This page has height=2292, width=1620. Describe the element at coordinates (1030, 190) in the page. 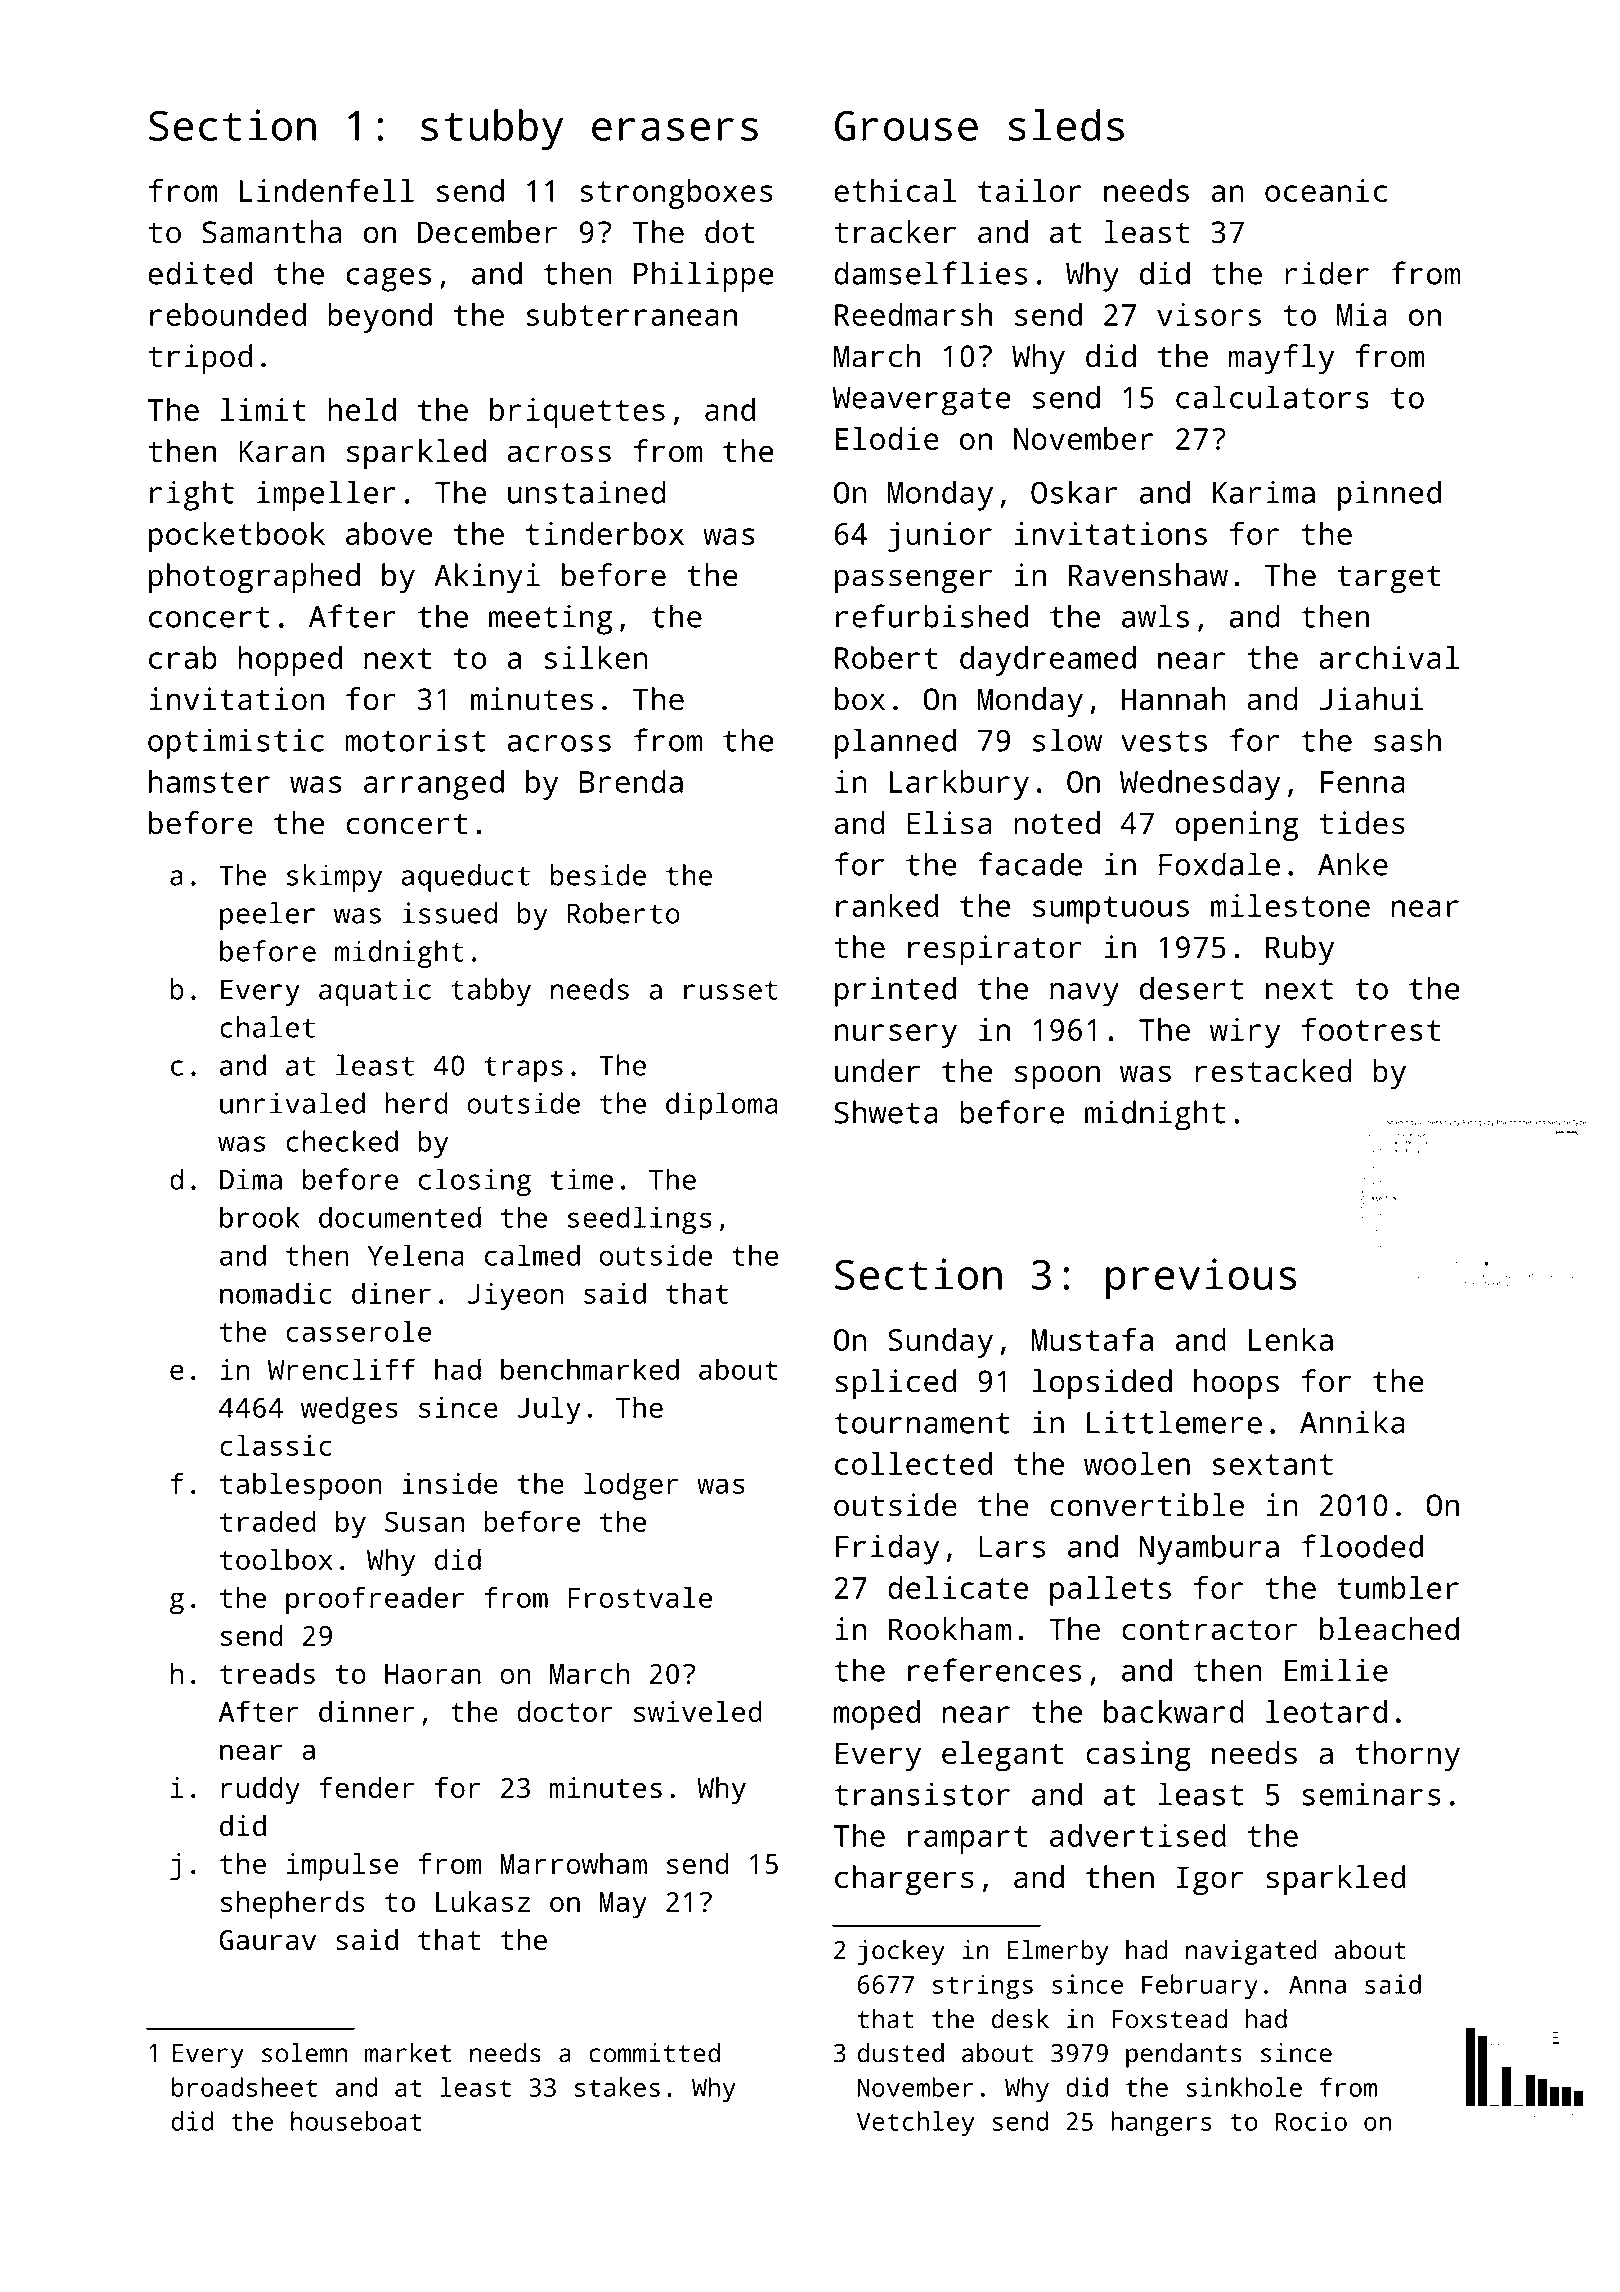

I see `tailor` at that location.
